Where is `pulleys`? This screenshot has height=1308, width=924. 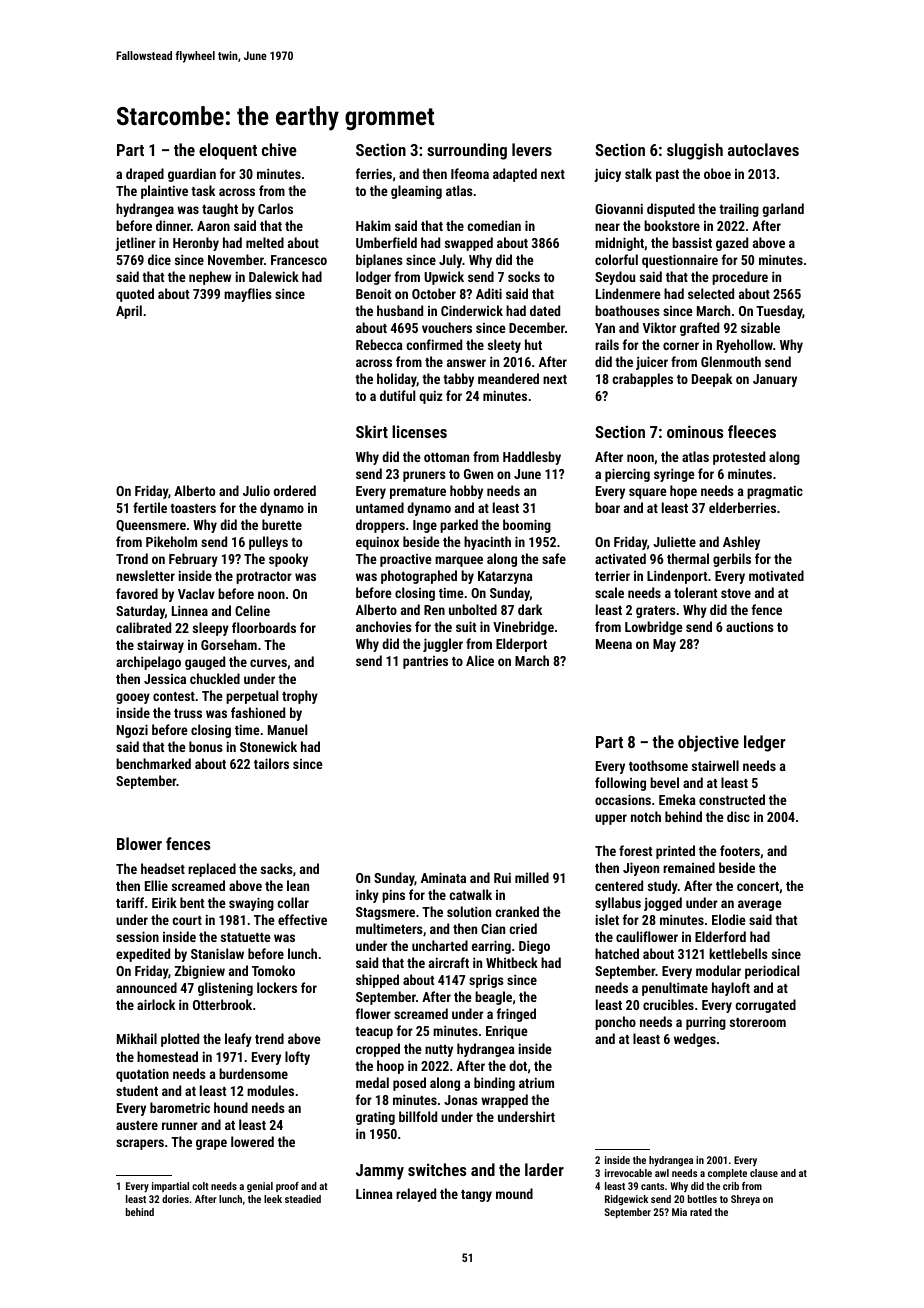 pulleys is located at coordinates (268, 543).
